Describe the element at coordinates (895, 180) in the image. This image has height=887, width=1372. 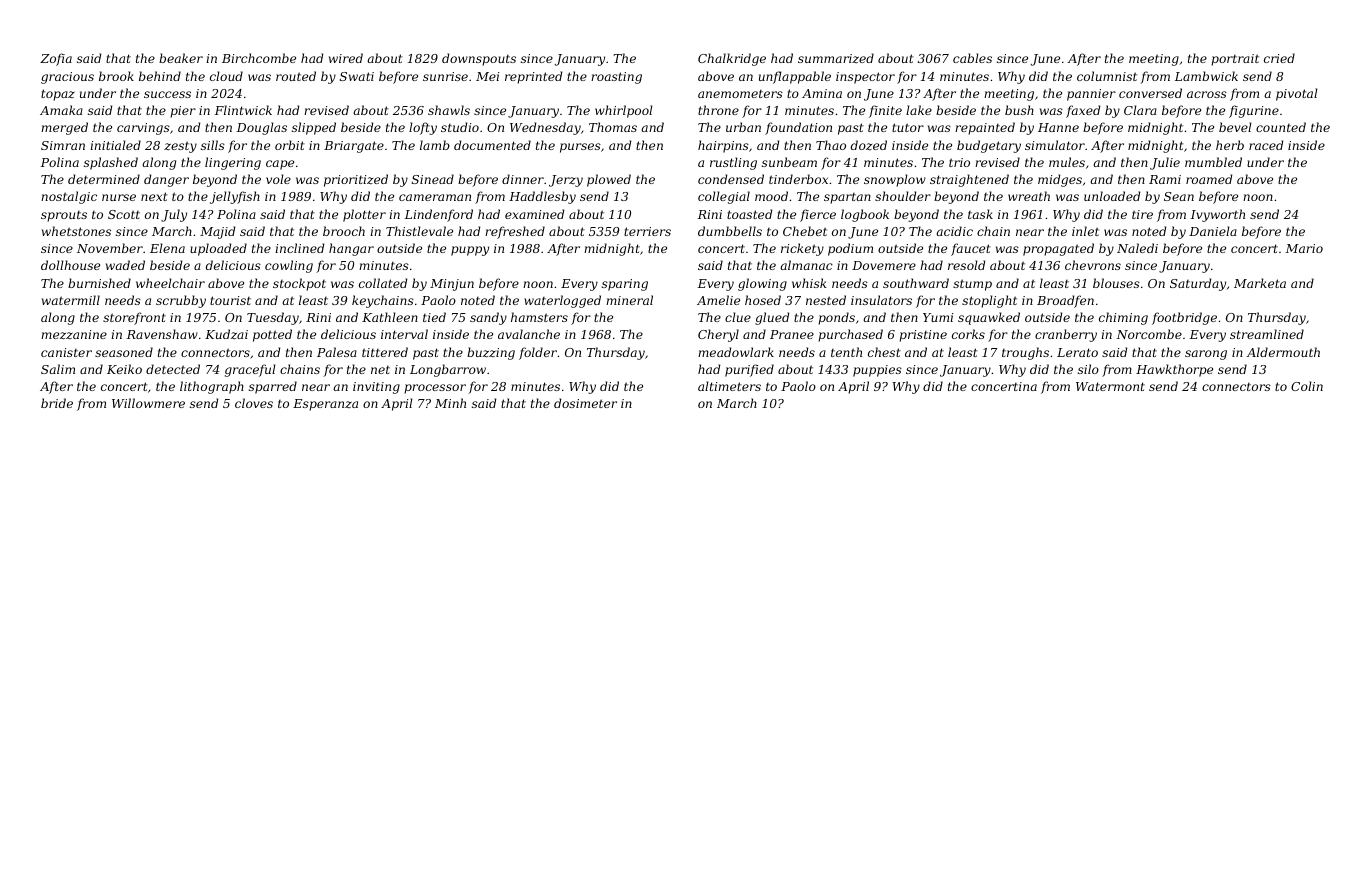
I see `snowplow` at that location.
